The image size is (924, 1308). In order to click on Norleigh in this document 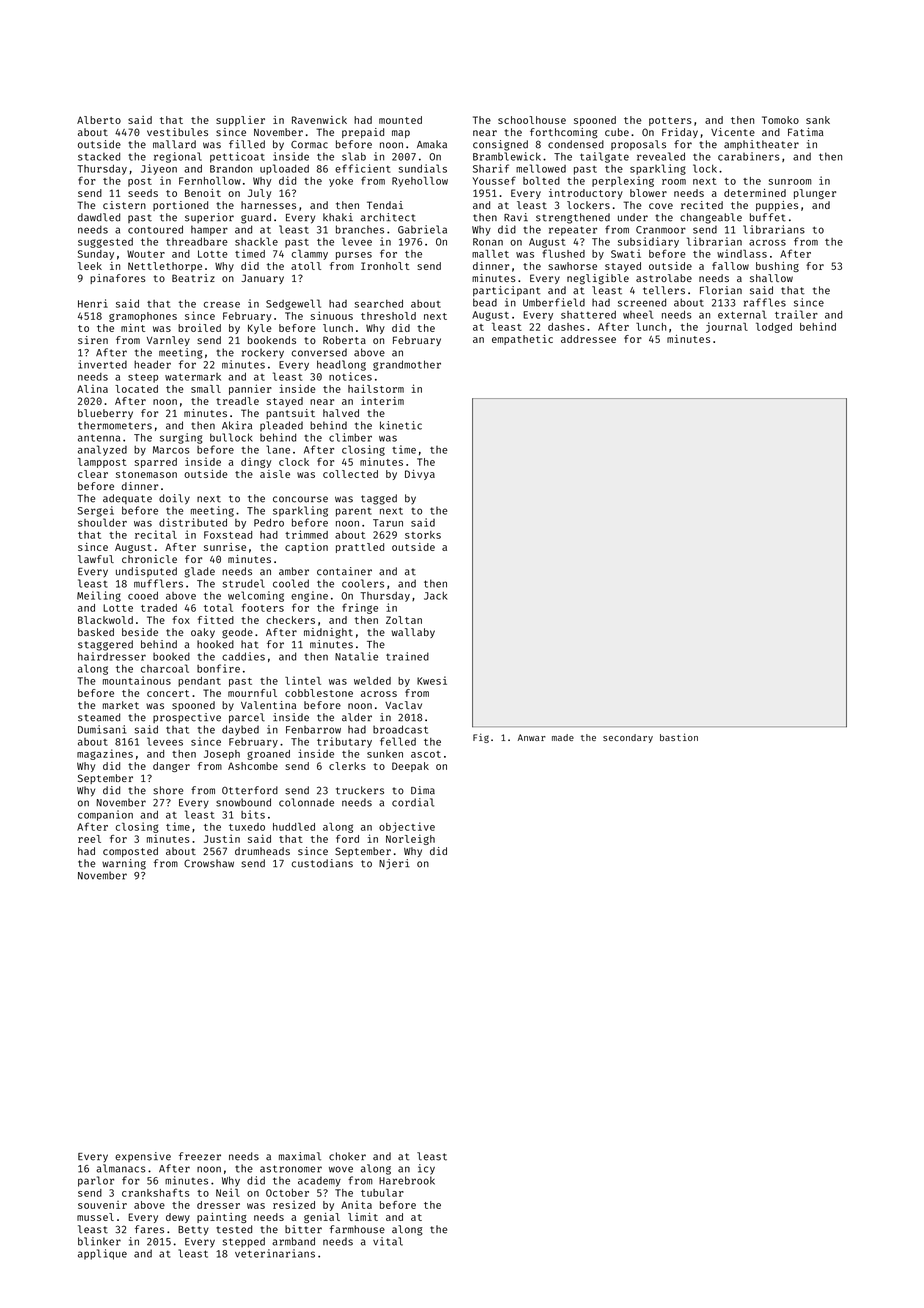, I will do `click(410, 839)`.
